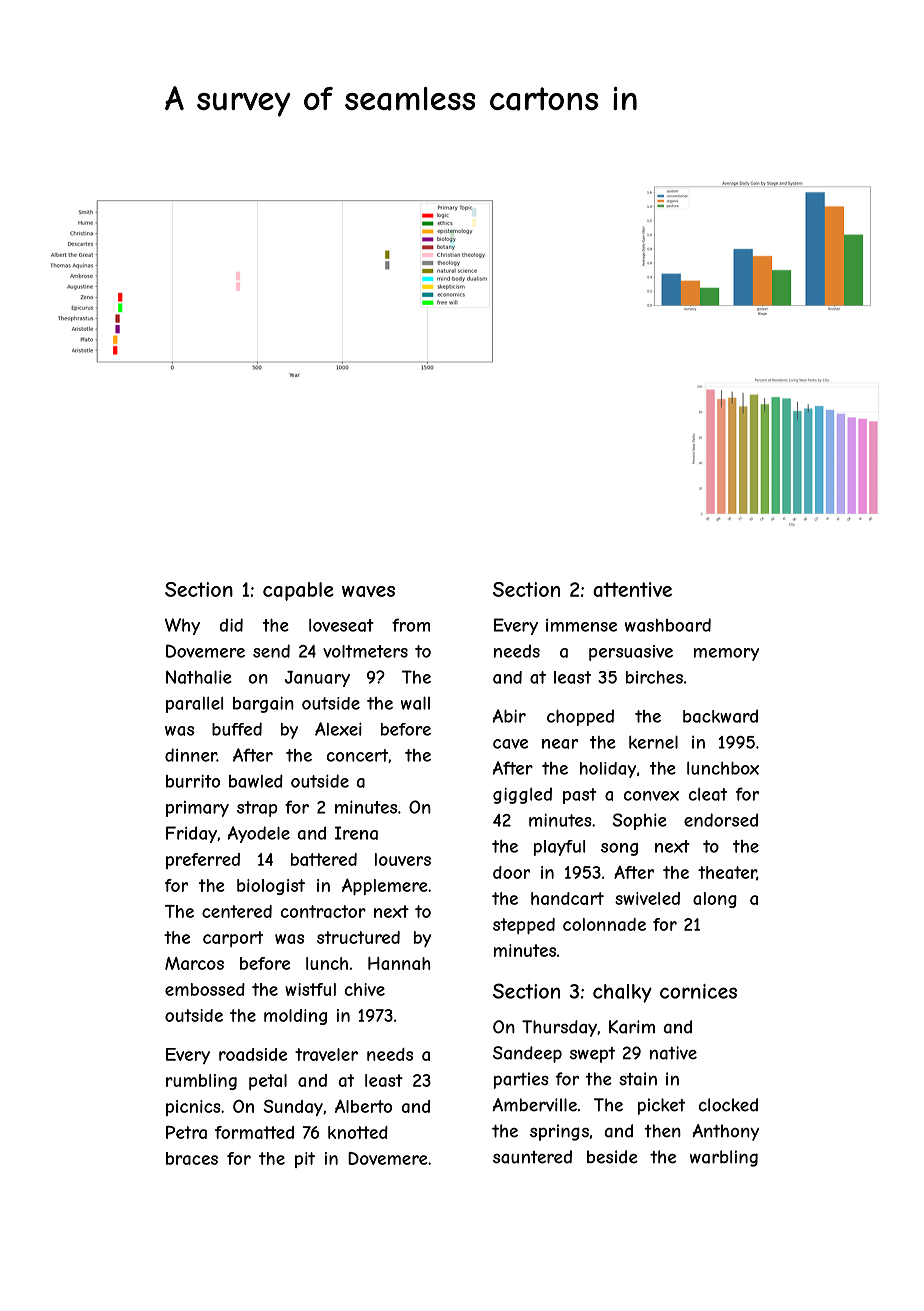  Describe the element at coordinates (326, 1054) in the screenshot. I see `traveler` at that location.
